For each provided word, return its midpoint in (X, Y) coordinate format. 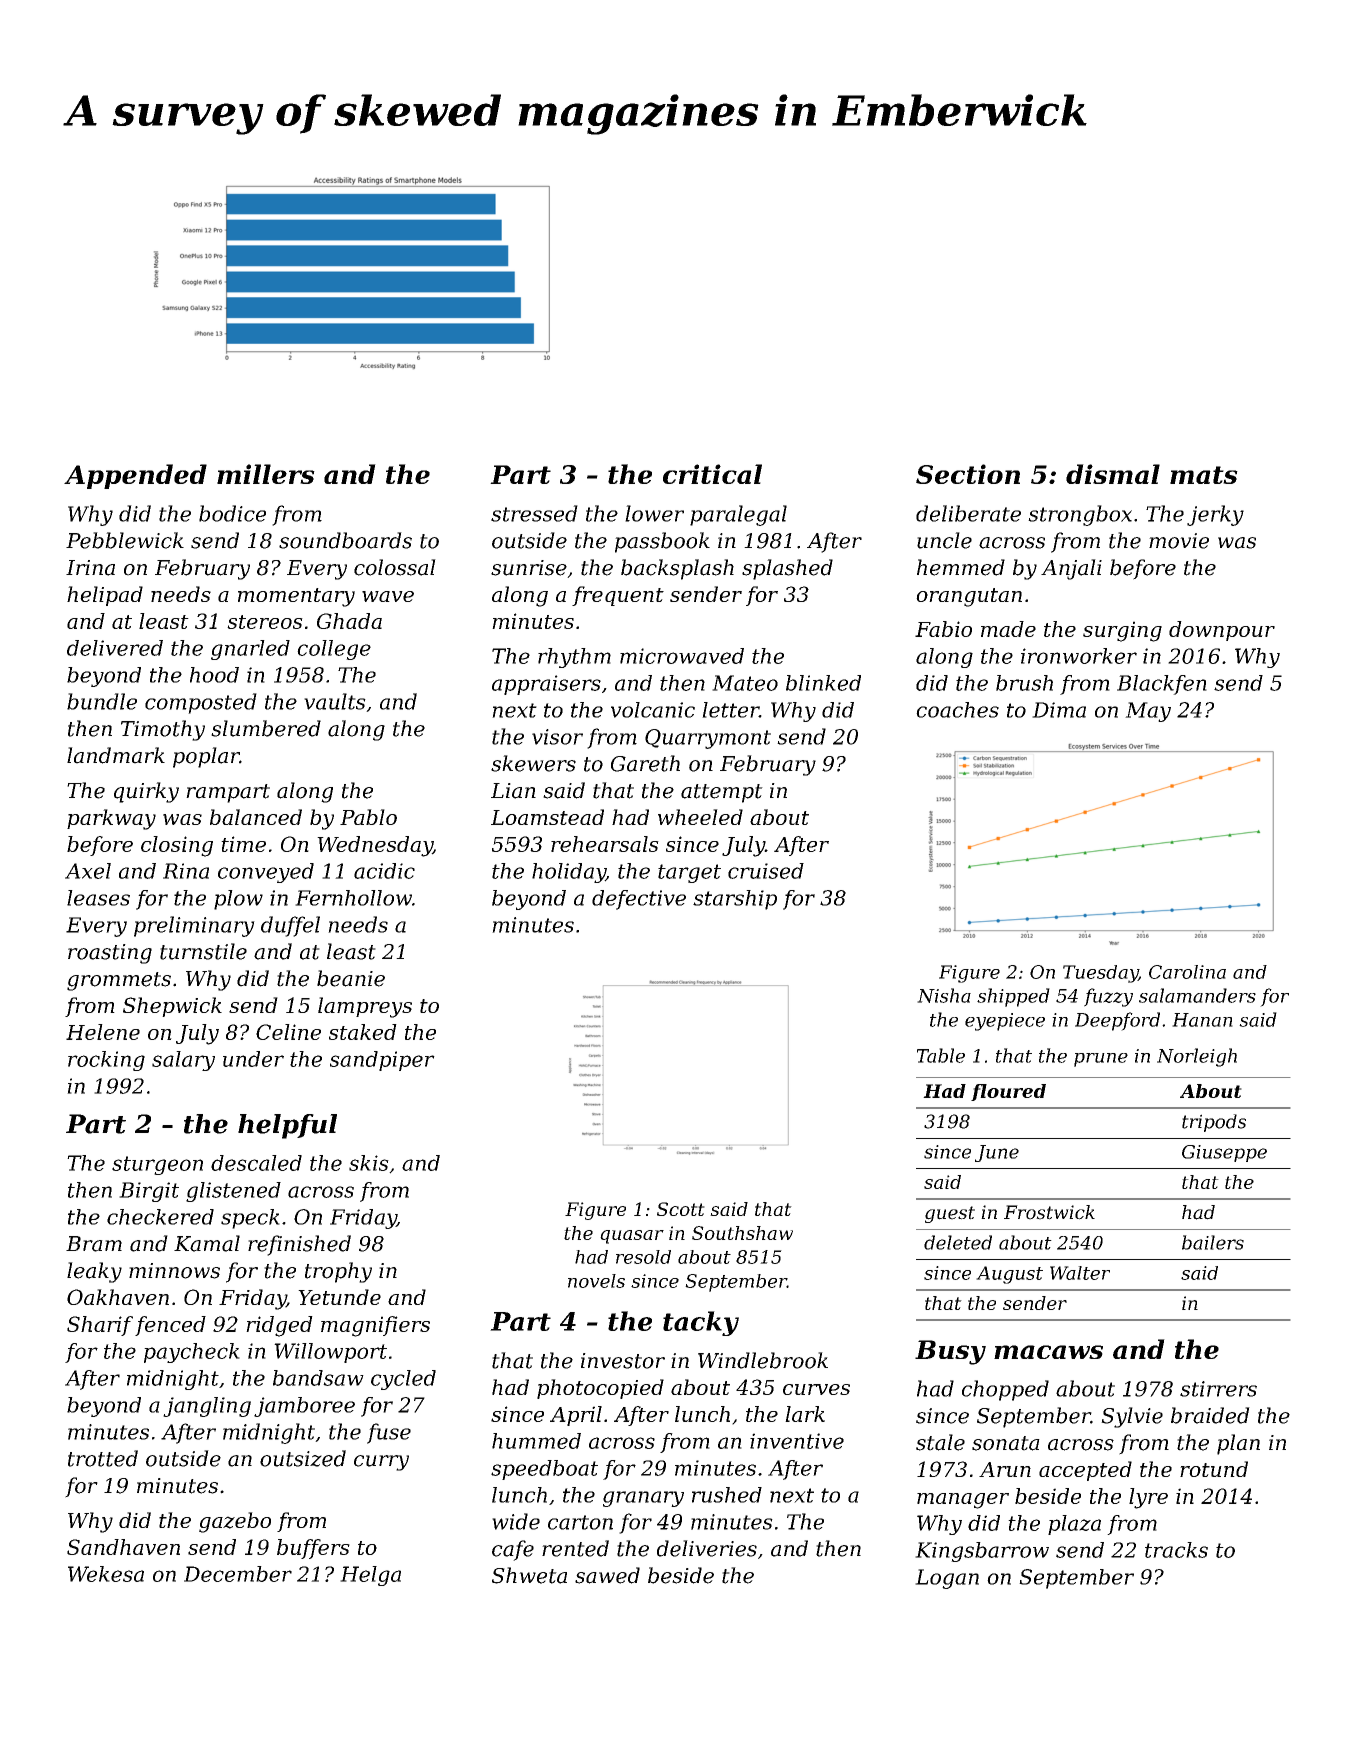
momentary (296, 597)
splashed (787, 569)
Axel (88, 871)
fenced (170, 1326)
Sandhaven (123, 1547)
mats (1204, 475)
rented (575, 1548)
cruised (766, 871)
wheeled (700, 817)
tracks (1176, 1550)
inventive (797, 1441)
